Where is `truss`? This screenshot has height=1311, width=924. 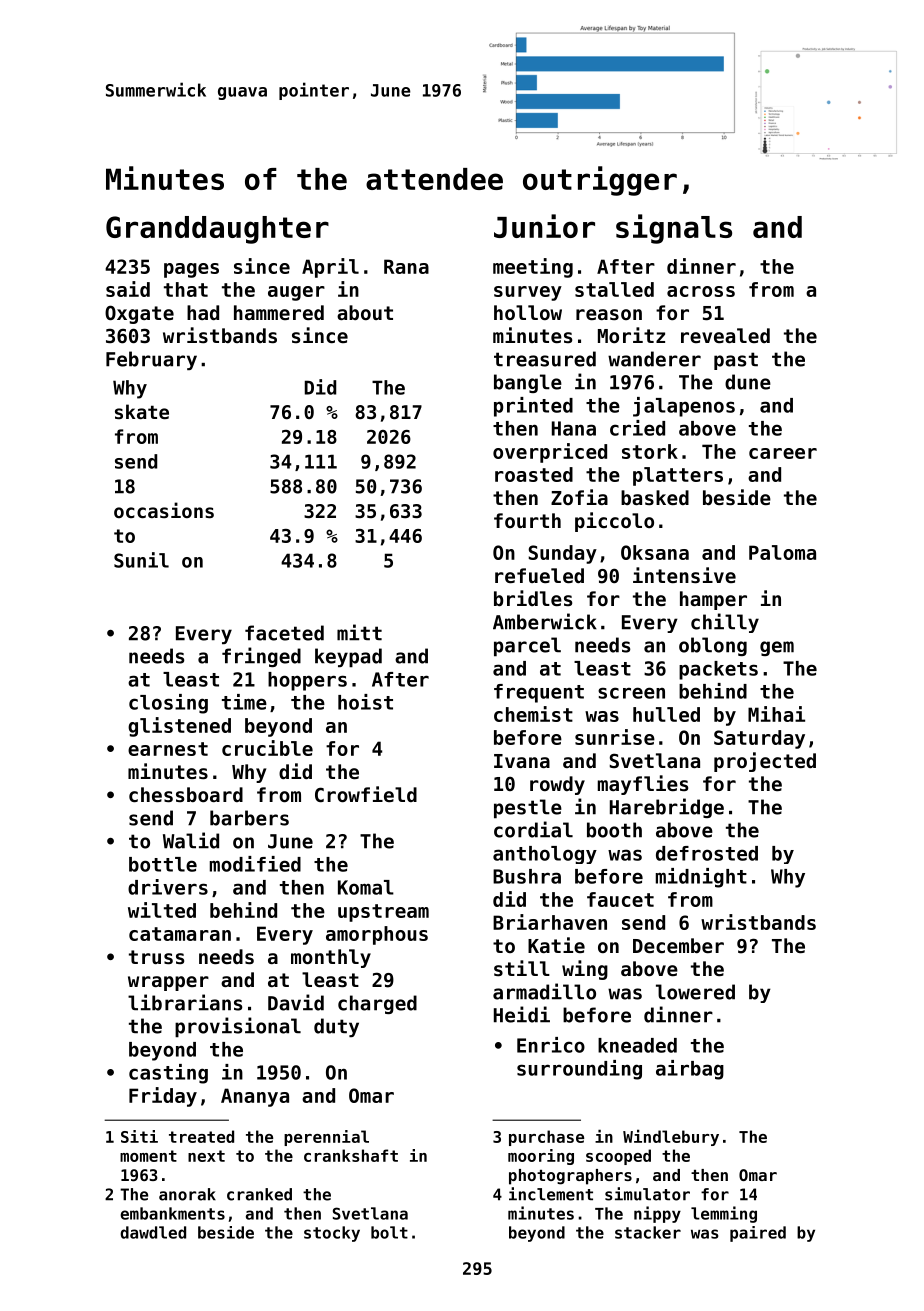 truss is located at coordinates (156, 957).
